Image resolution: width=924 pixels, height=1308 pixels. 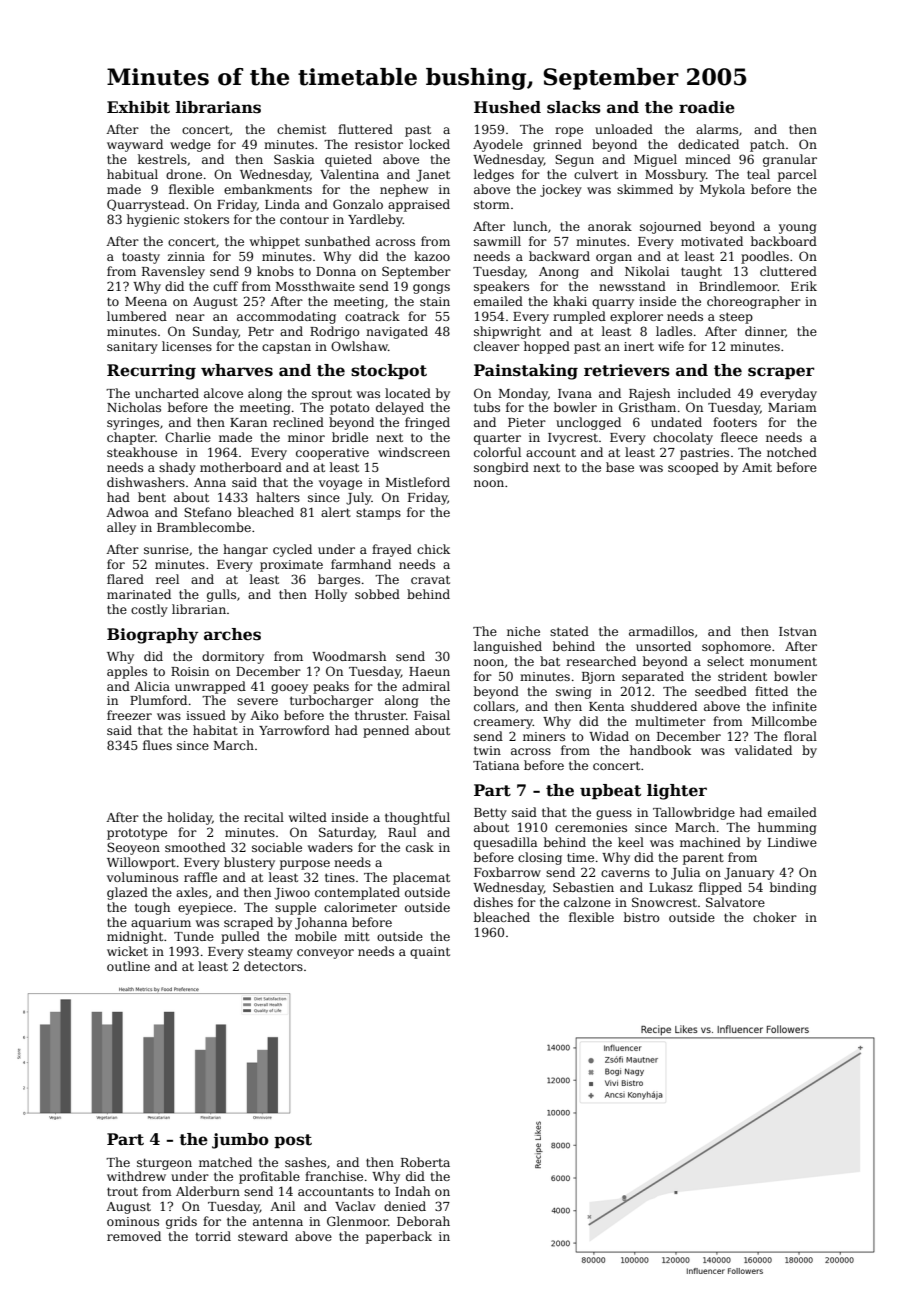 What do you see at coordinates (757, 467) in the screenshot?
I see `Amit` at bounding box center [757, 467].
